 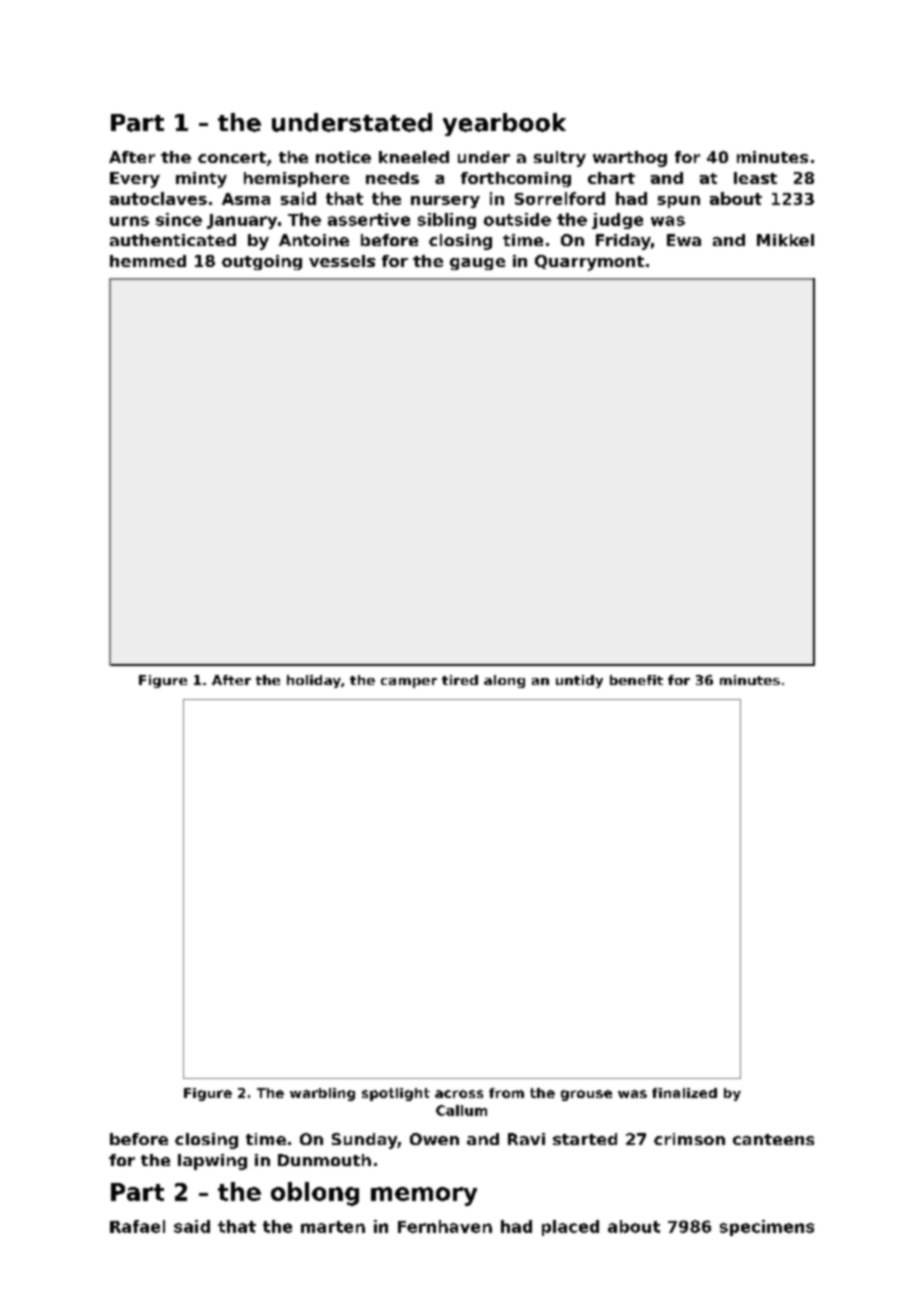 What do you see at coordinates (409, 683) in the image?
I see `camper` at bounding box center [409, 683].
